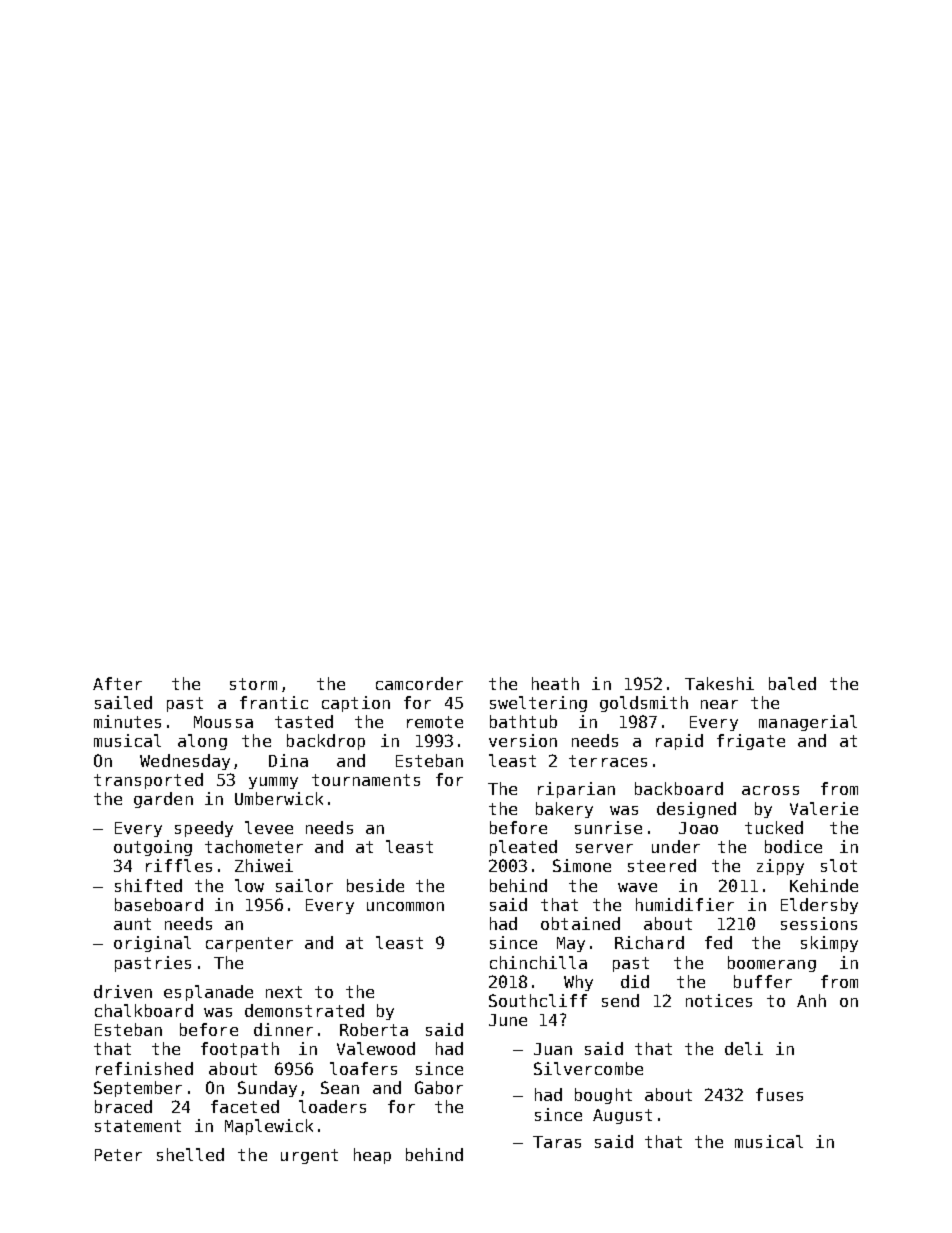  I want to click on heath, so click(555, 683).
